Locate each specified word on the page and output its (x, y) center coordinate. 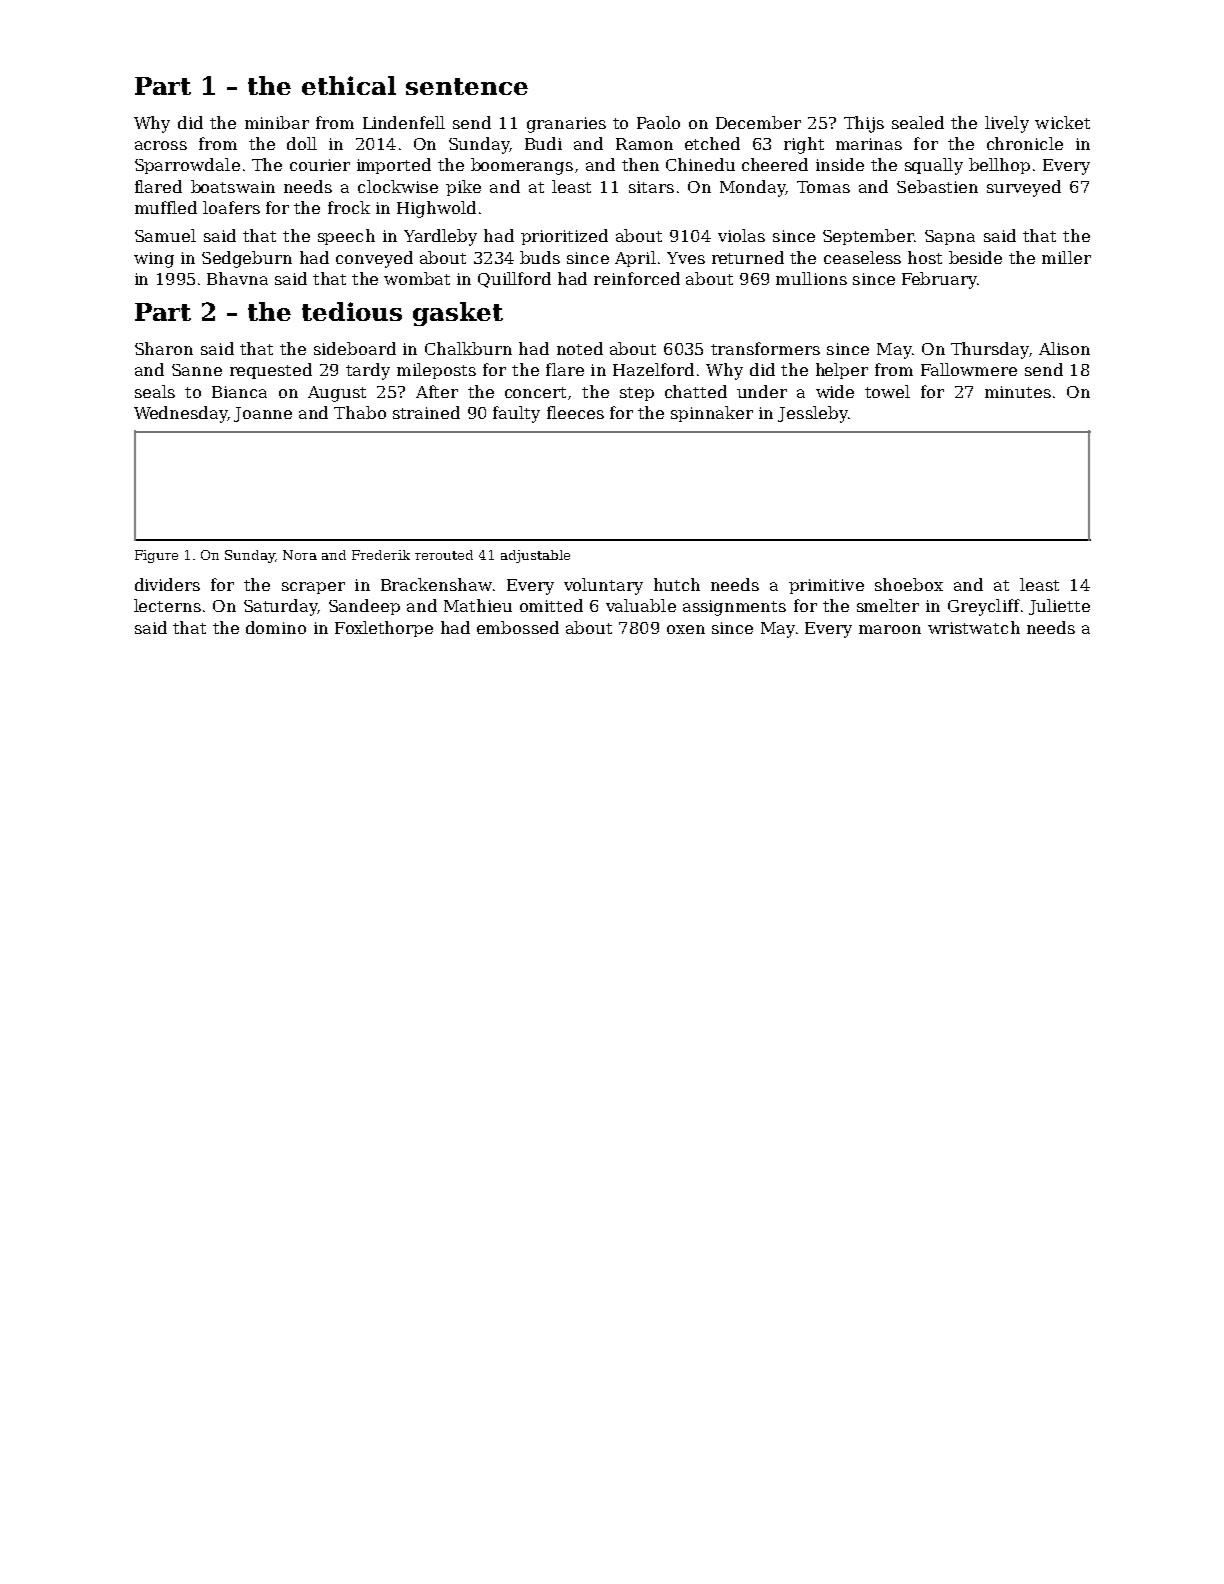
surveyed (1024, 188)
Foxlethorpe (384, 629)
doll (302, 143)
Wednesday (180, 414)
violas (741, 235)
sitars (651, 187)
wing (154, 260)
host (925, 257)
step (637, 394)
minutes (1018, 392)
